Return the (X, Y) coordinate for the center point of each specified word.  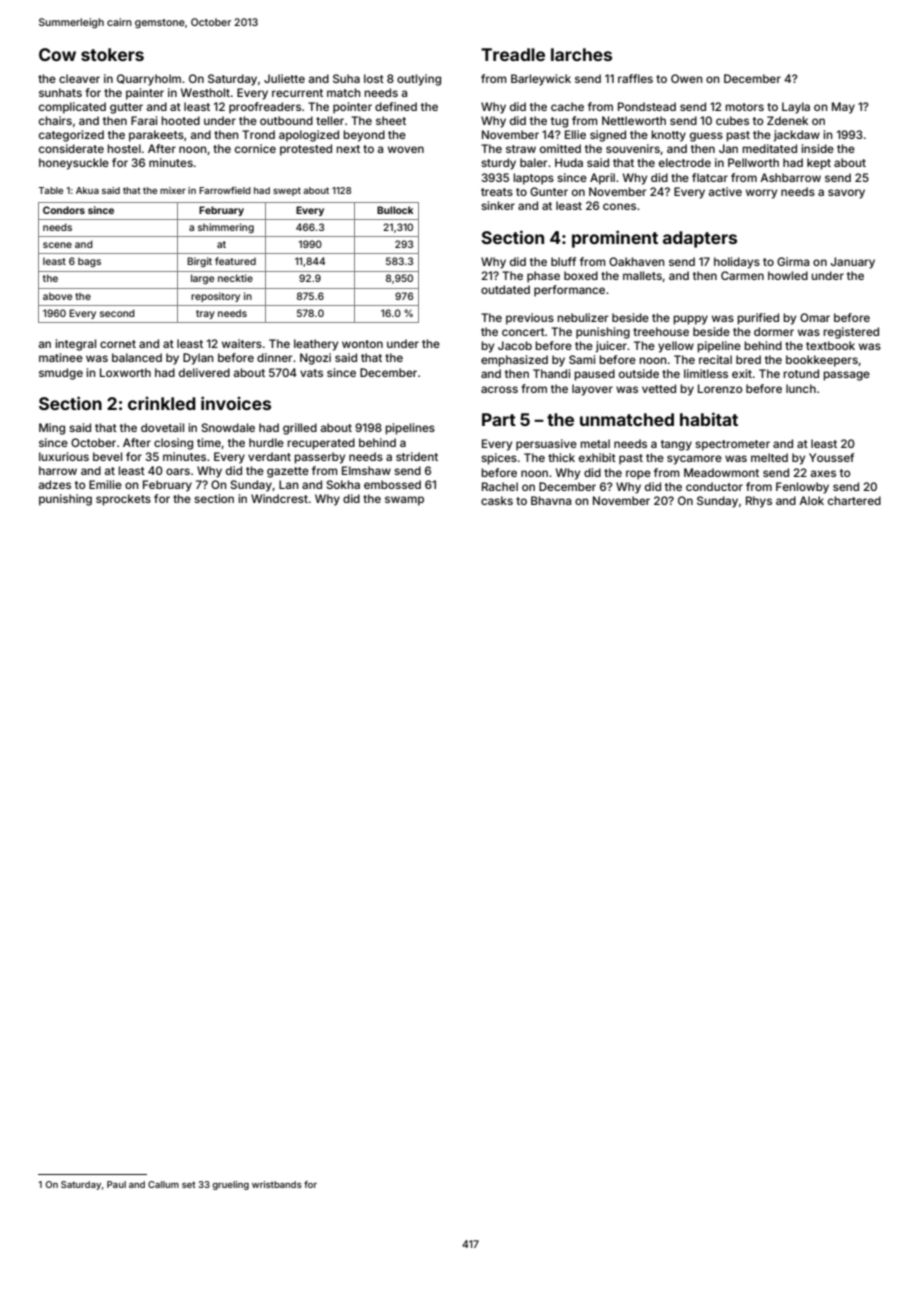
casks (497, 500)
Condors (64, 210)
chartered (854, 500)
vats (311, 373)
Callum (163, 1184)
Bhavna (551, 500)
